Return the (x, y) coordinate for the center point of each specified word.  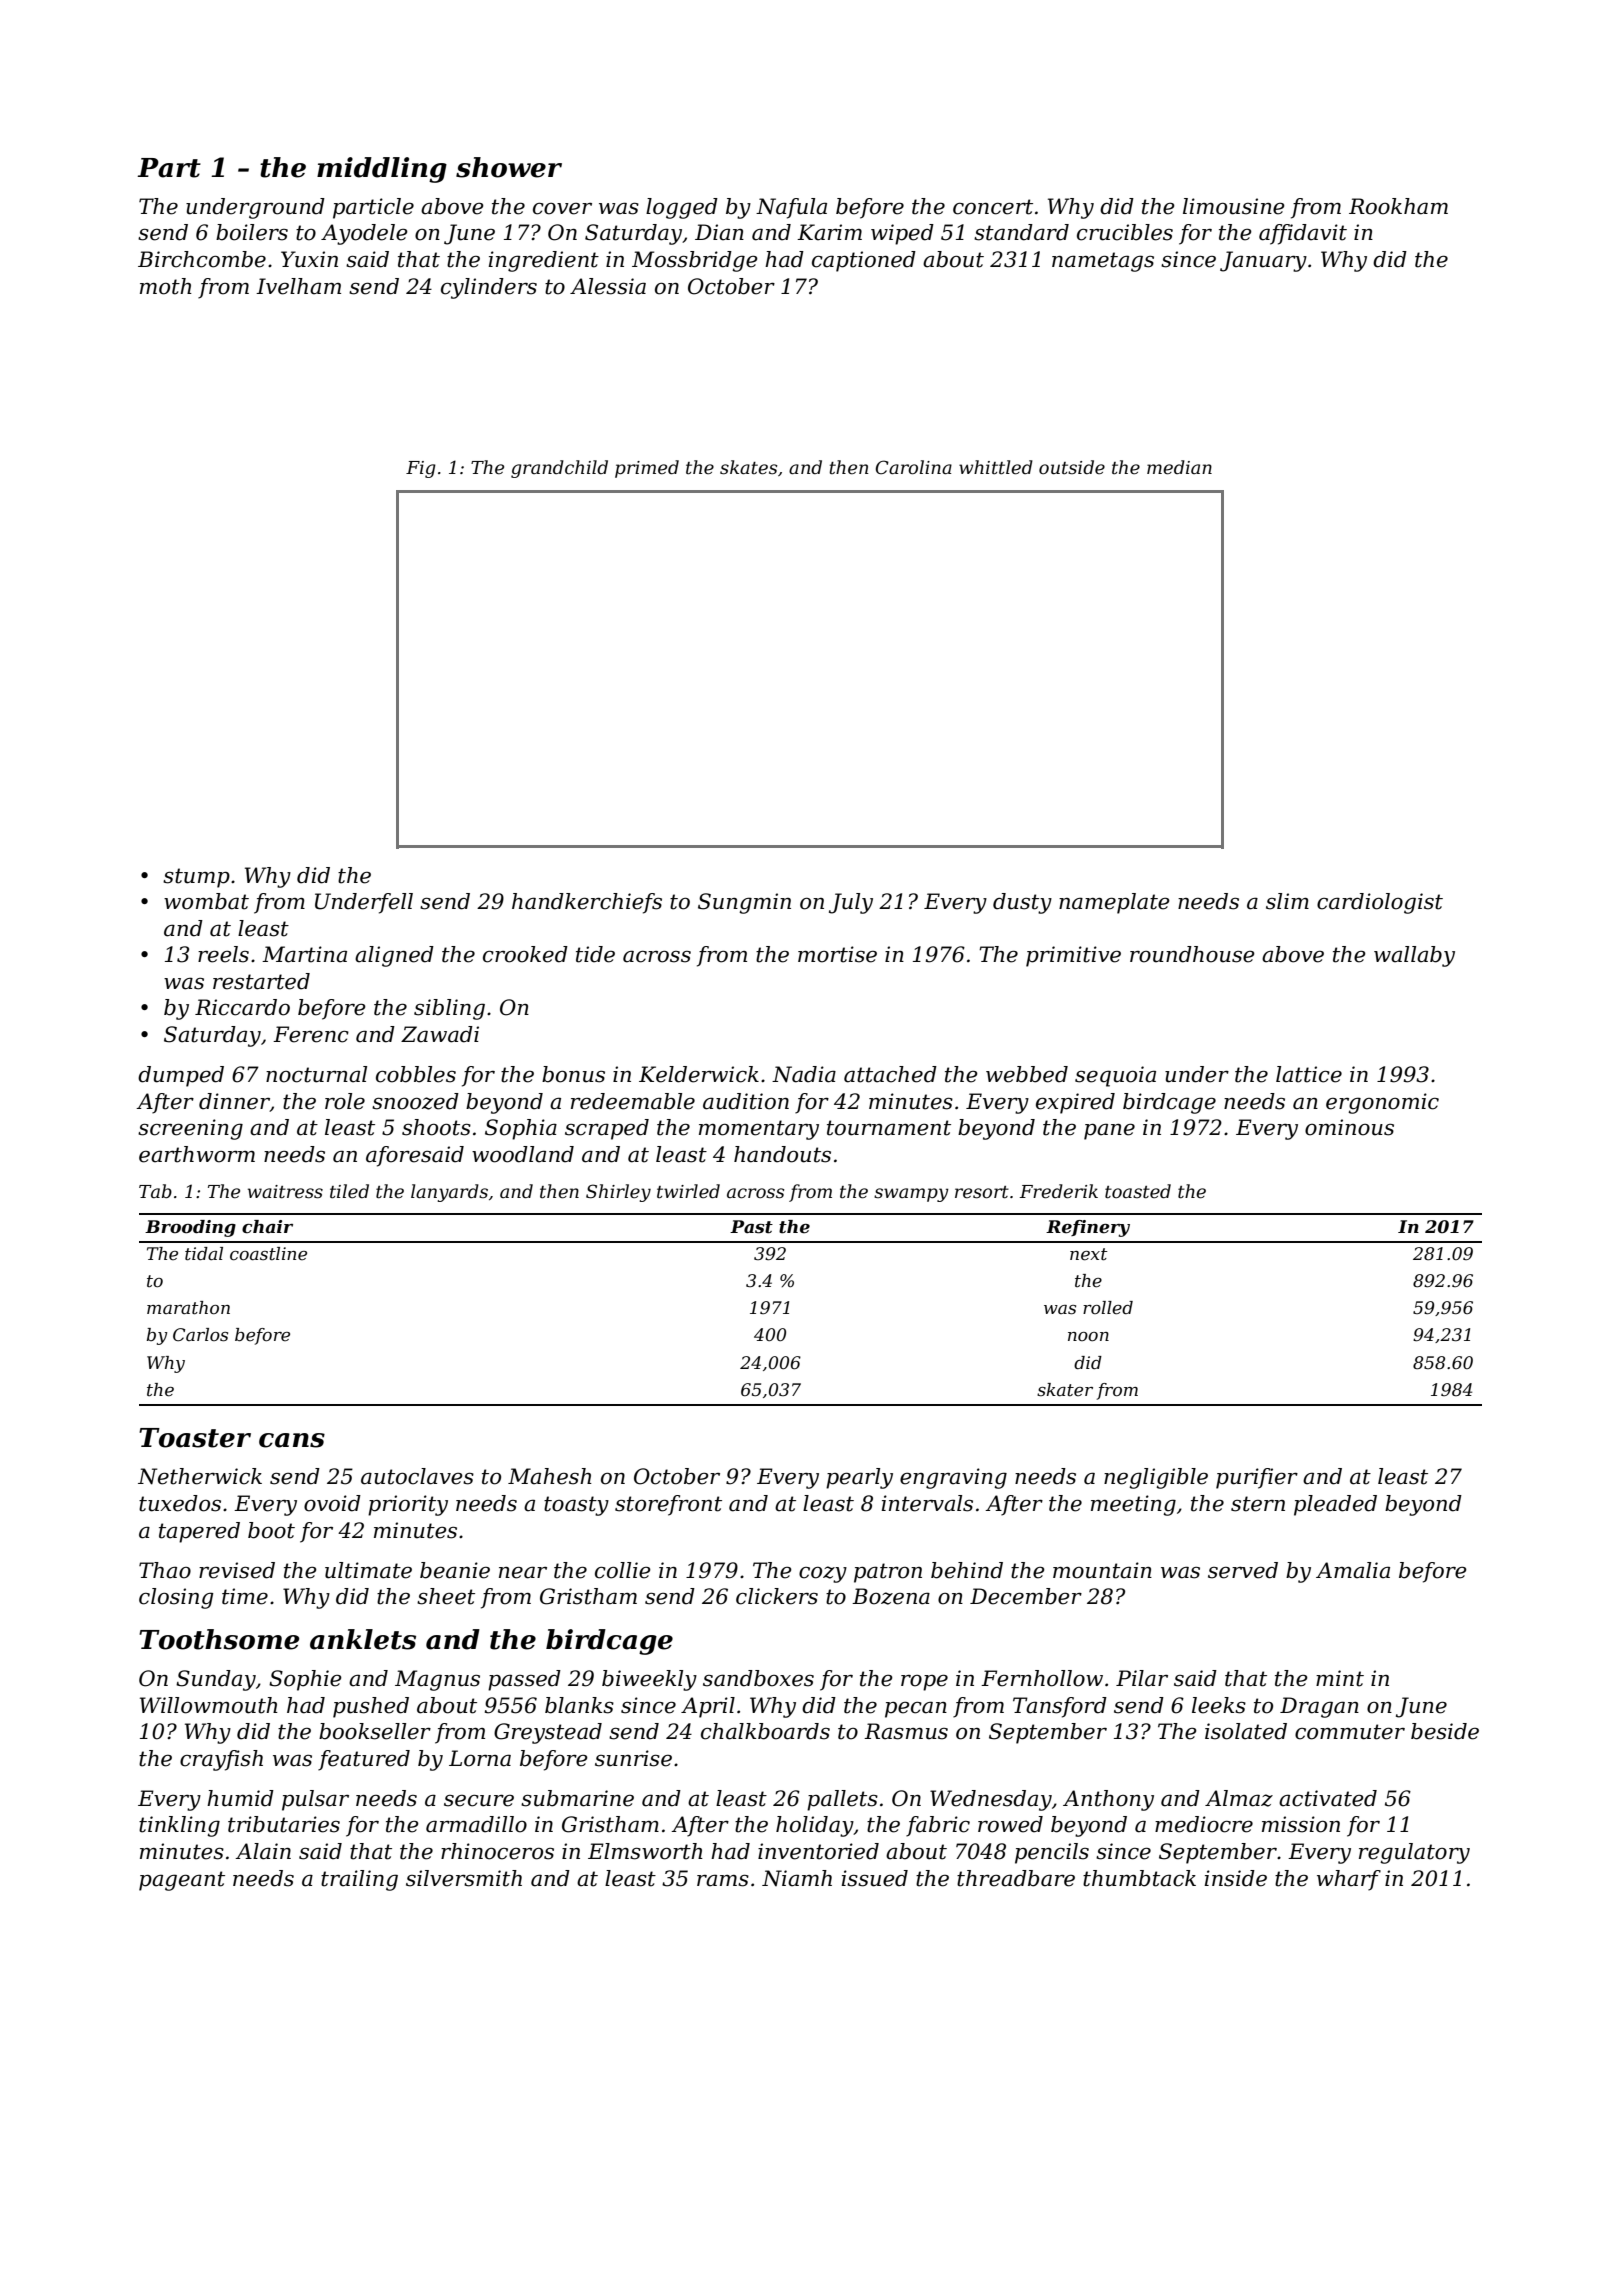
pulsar (315, 1800)
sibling (449, 1009)
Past (751, 1227)
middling (382, 170)
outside (1072, 467)
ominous (1349, 1127)
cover (562, 209)
